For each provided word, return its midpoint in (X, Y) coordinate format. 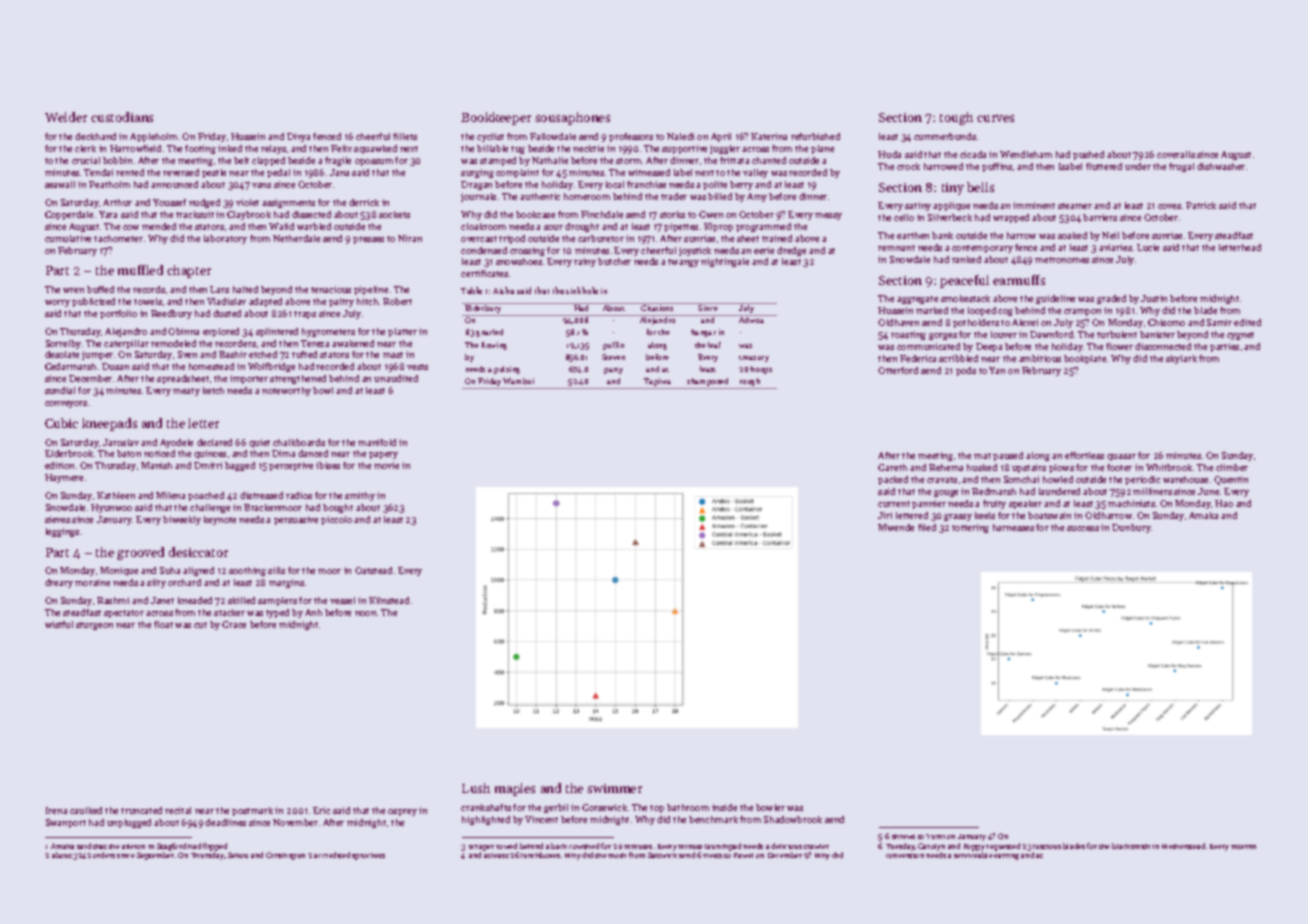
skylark (1181, 359)
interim (1243, 847)
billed (720, 196)
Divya (298, 137)
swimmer (614, 788)
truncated (141, 810)
